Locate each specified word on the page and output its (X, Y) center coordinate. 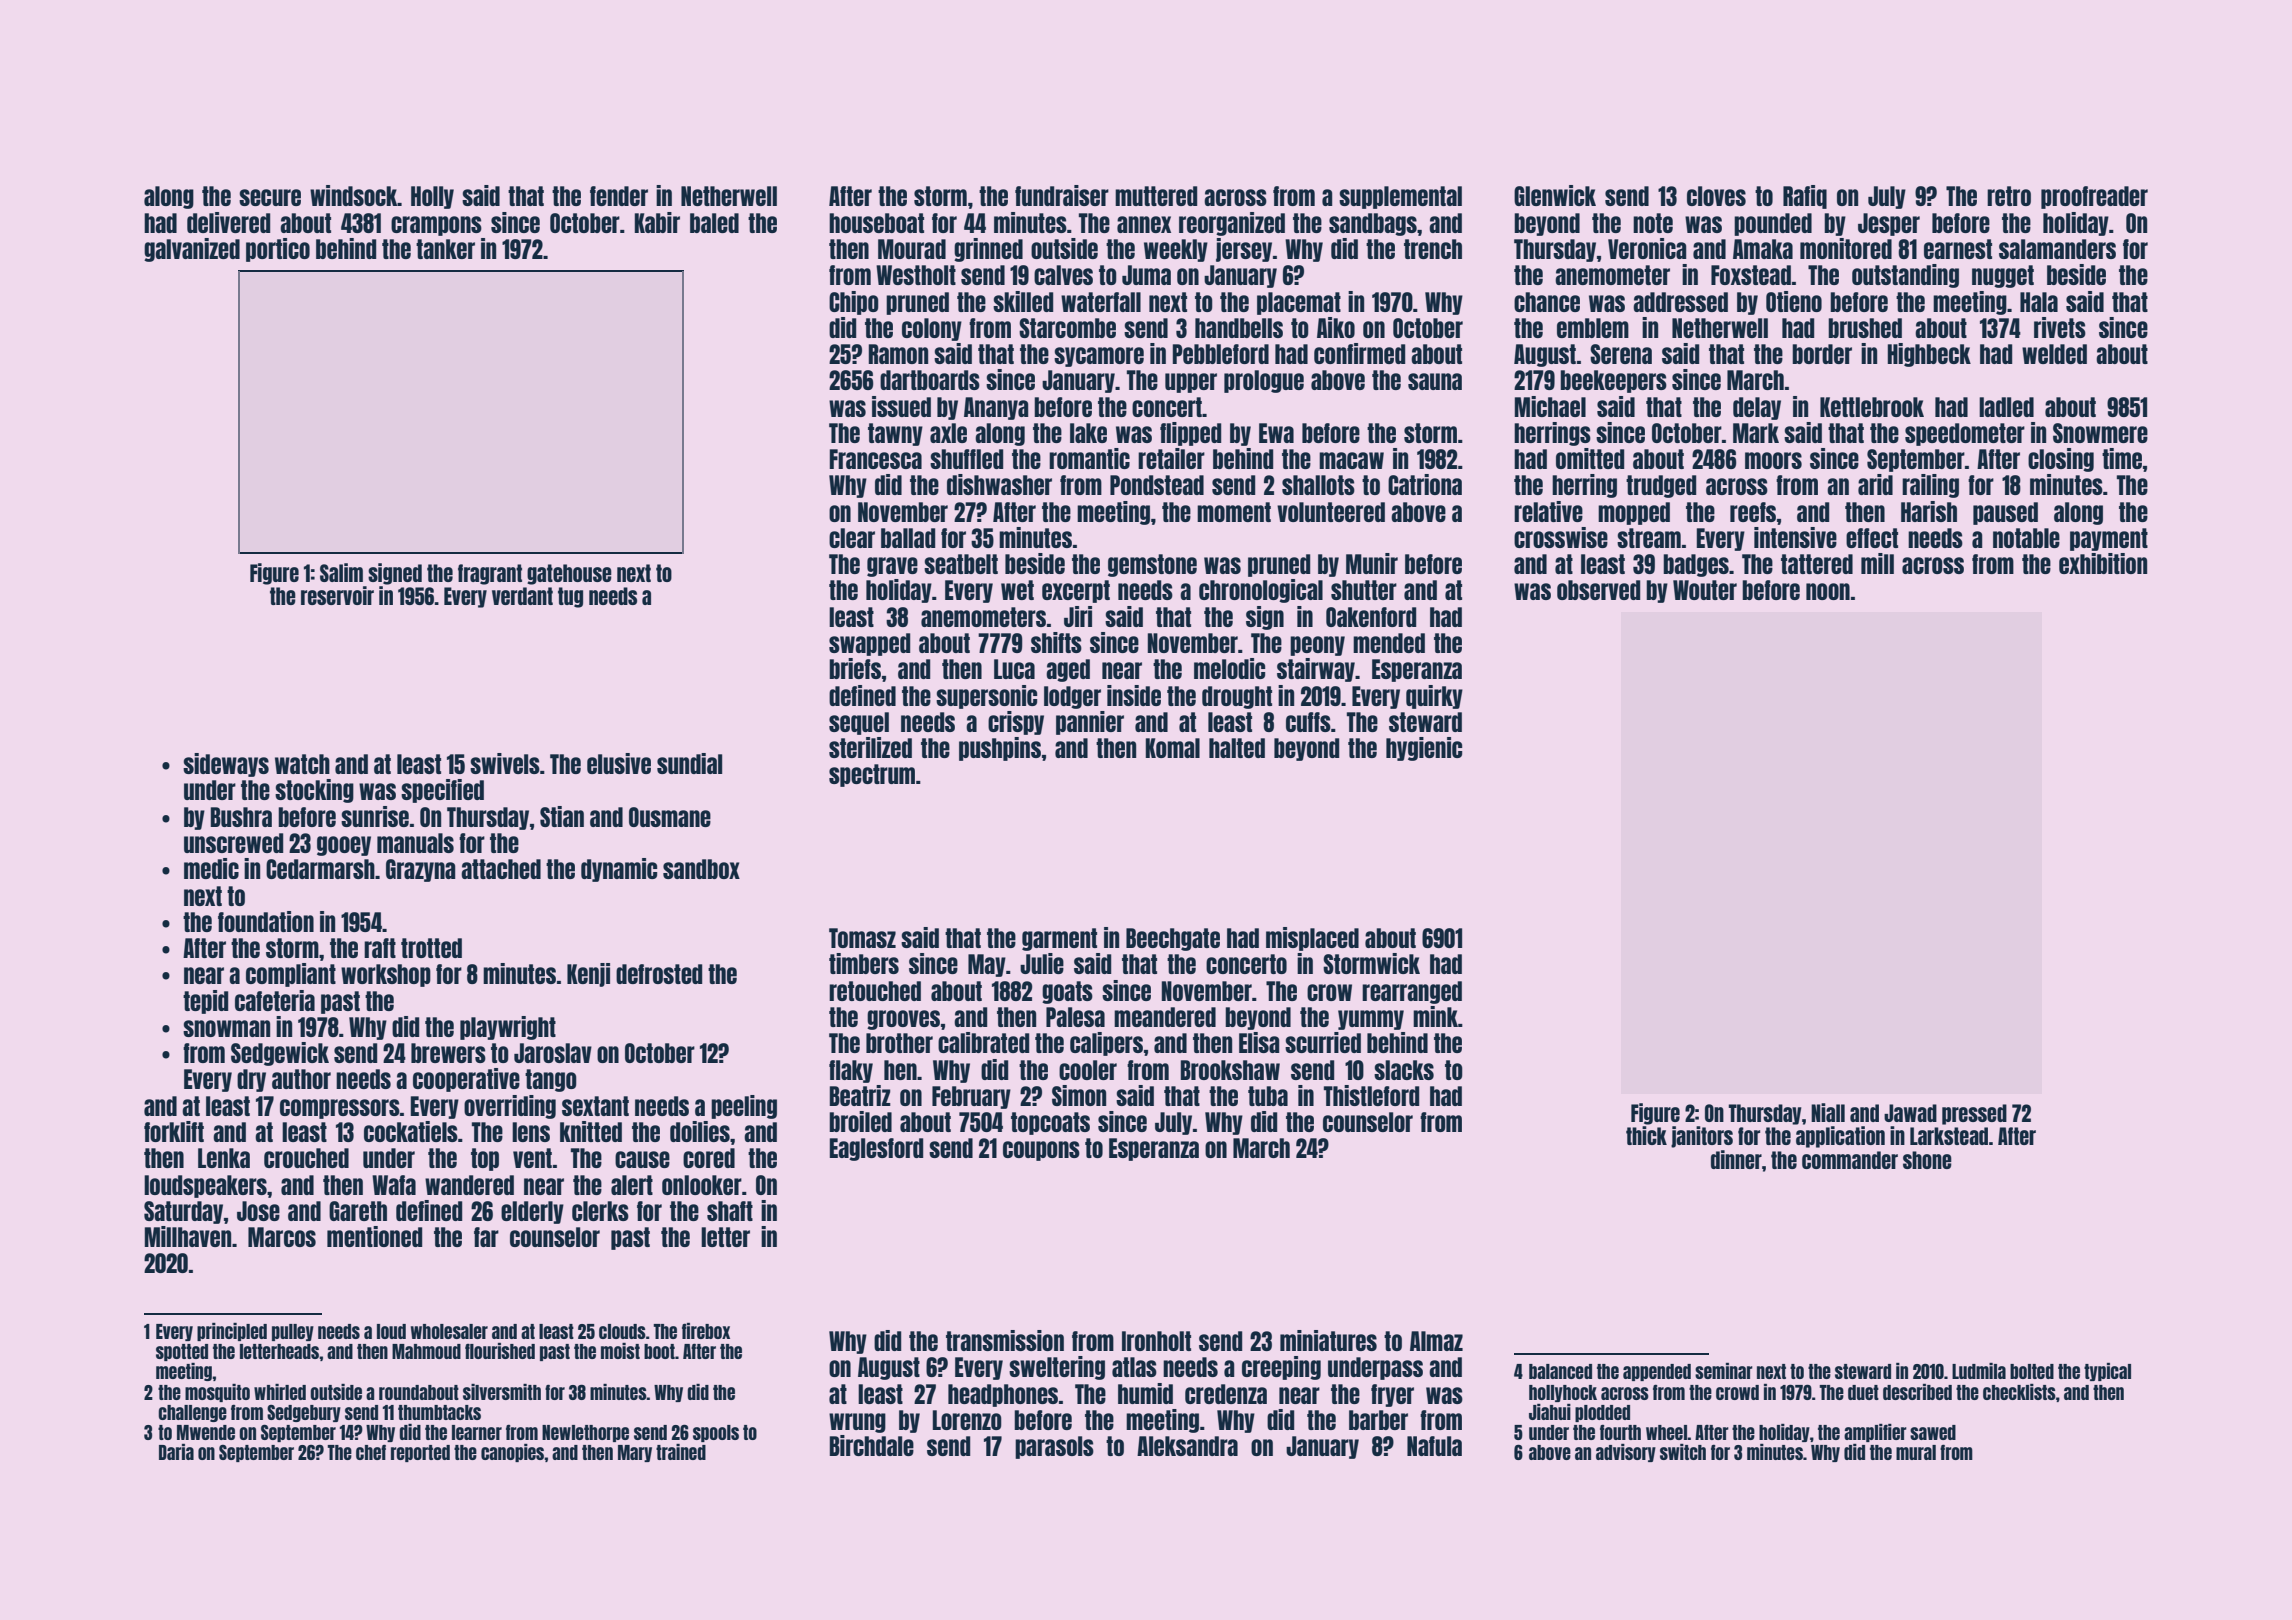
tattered (1817, 564)
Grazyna (420, 870)
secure (270, 197)
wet (1017, 590)
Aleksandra (1187, 1446)
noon (1828, 591)
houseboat (876, 223)
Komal (1173, 748)
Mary (635, 1453)
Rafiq (1805, 197)
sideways (226, 765)
